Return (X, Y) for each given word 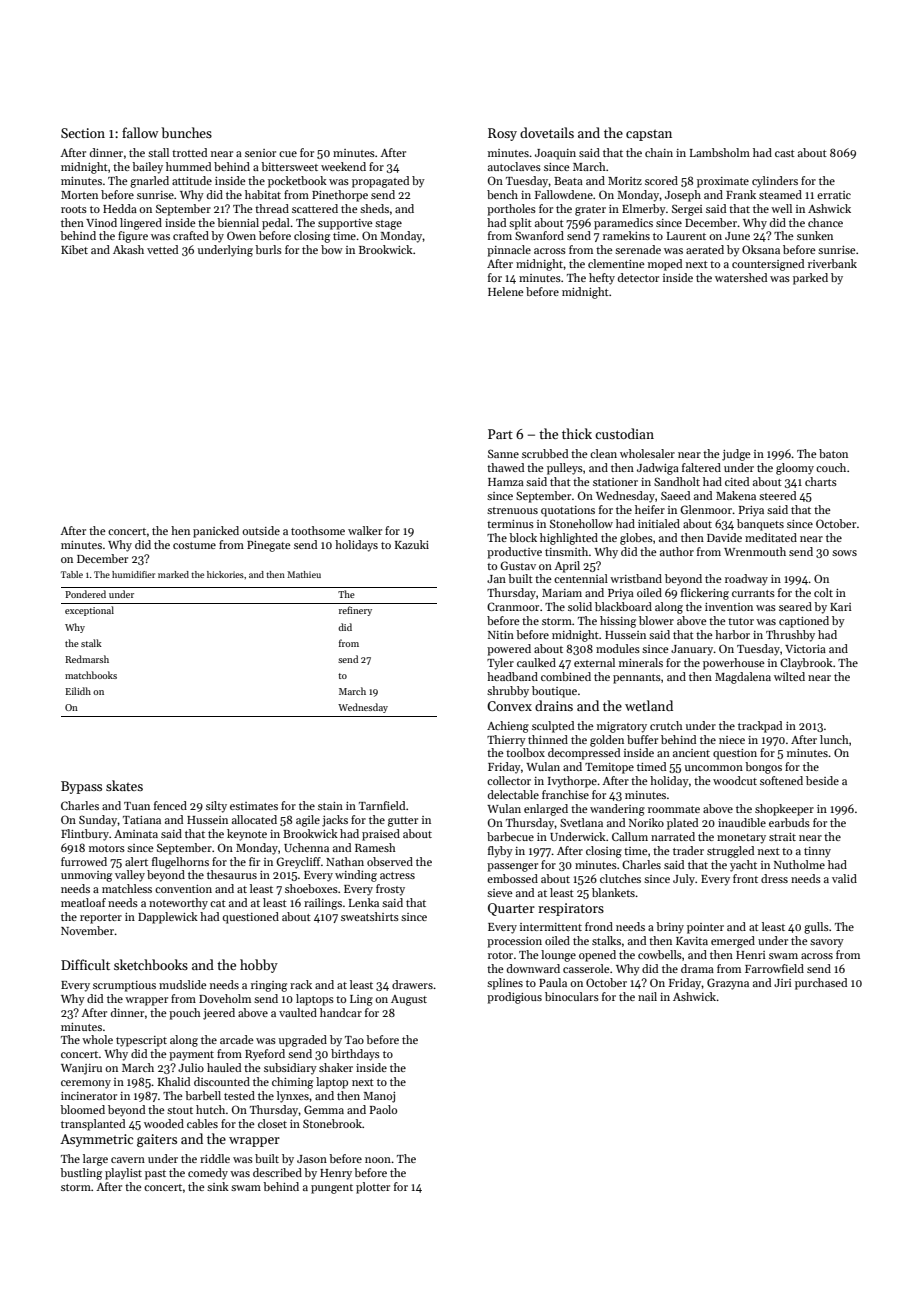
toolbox (525, 752)
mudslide (183, 984)
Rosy (502, 134)
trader (688, 850)
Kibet (74, 249)
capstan (649, 135)
